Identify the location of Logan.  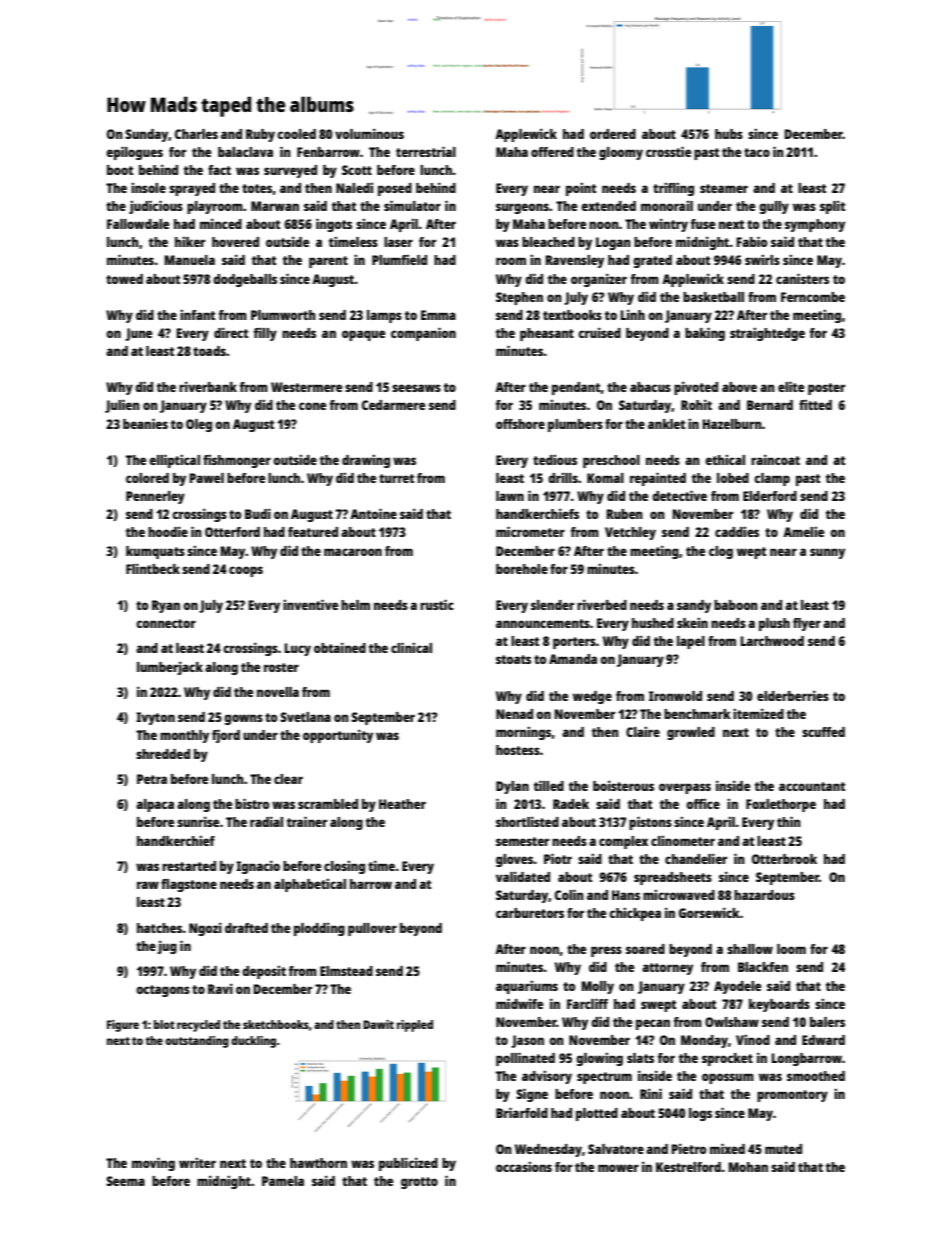
(613, 243).
